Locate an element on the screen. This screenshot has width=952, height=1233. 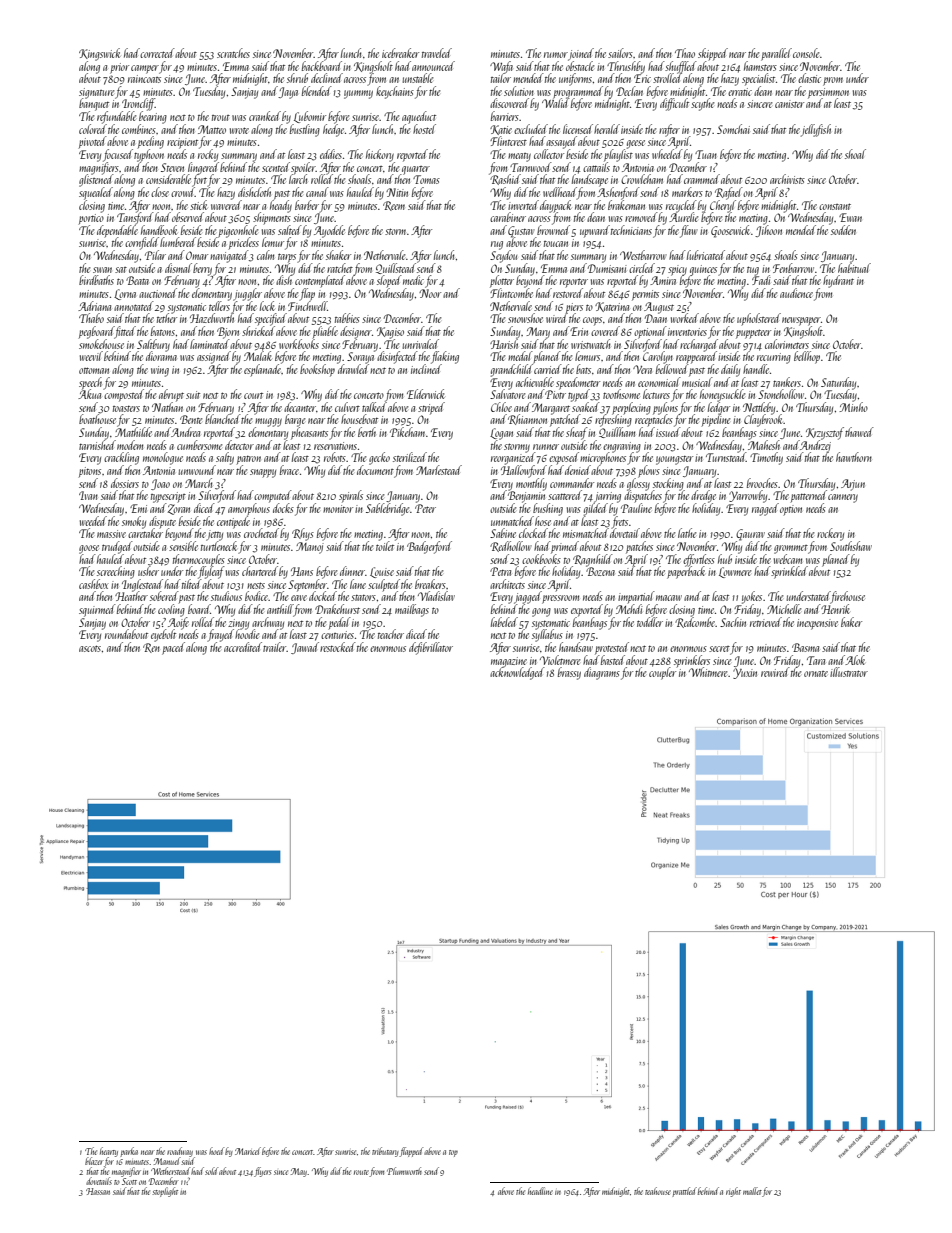
hoed is located at coordinates (216, 1151).
